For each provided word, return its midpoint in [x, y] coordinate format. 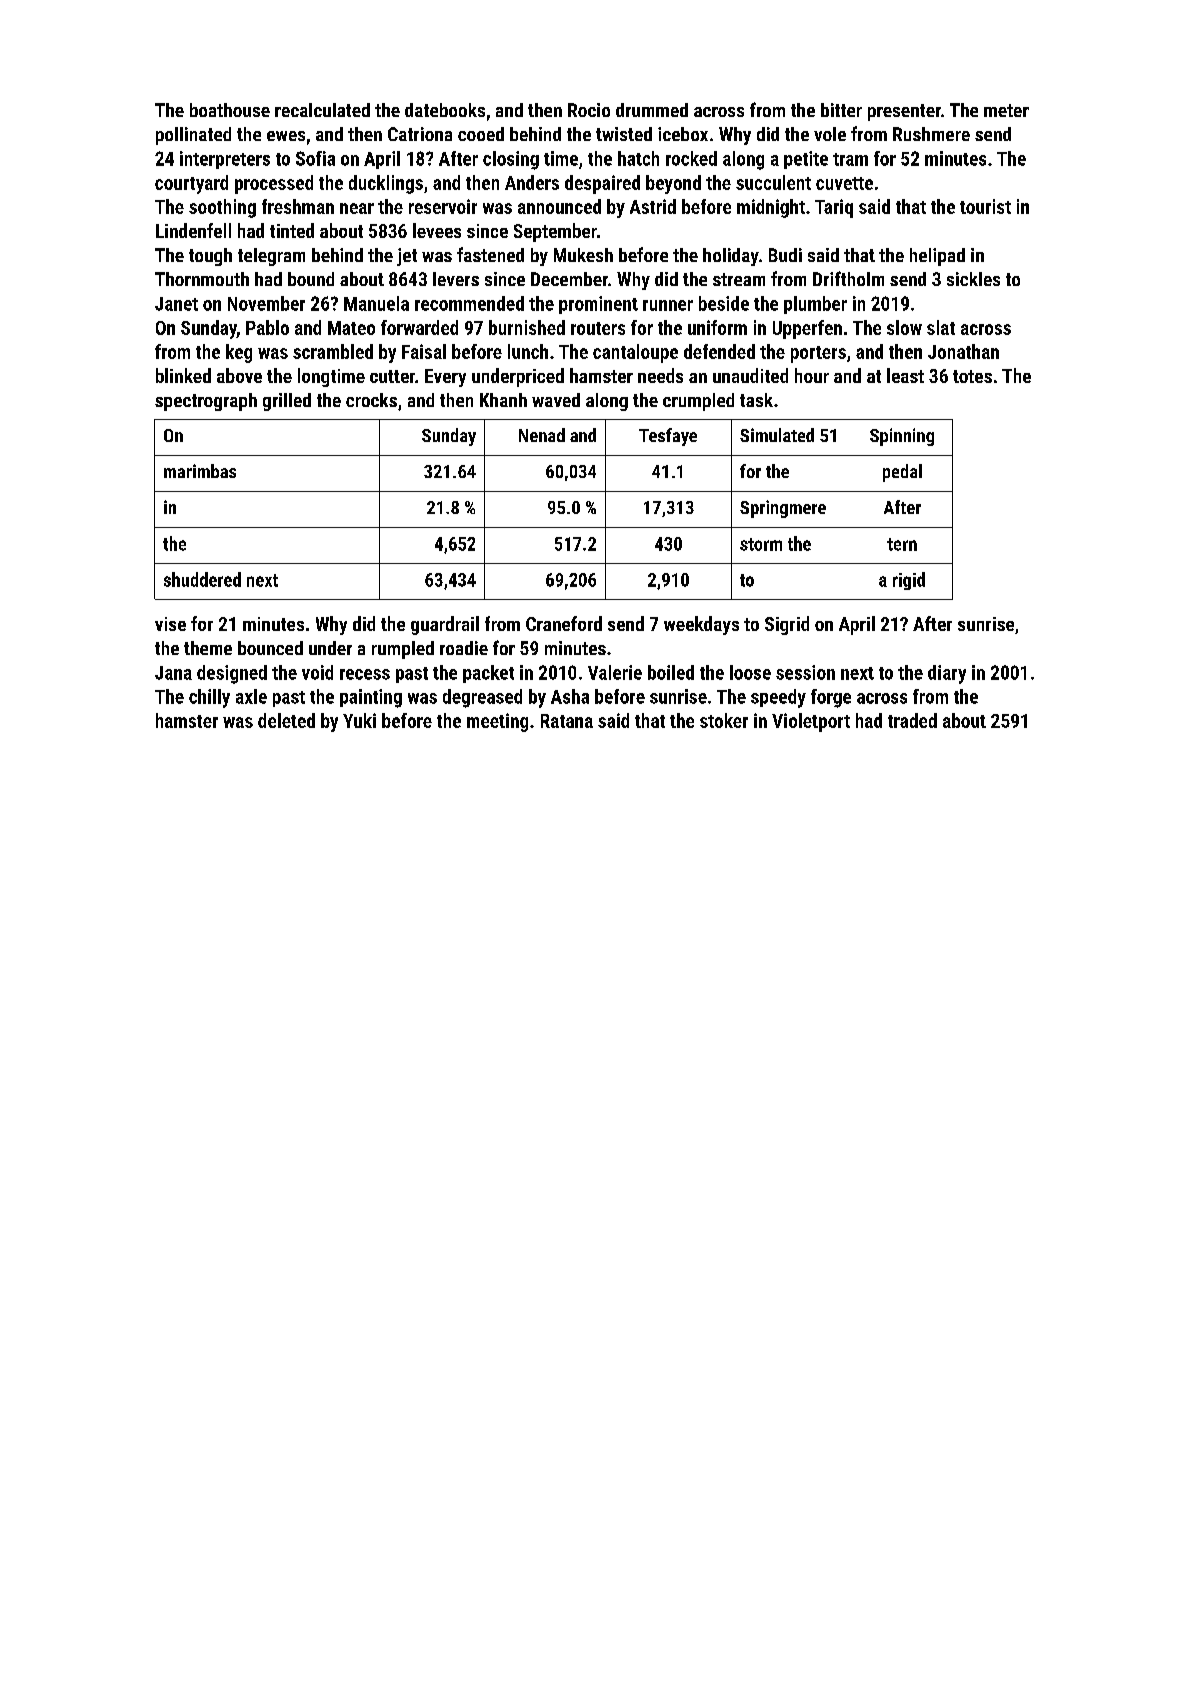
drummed [652, 110]
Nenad [542, 435]
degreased [482, 698]
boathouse [230, 110]
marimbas [200, 471]
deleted [286, 720]
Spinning [902, 437]
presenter [904, 112]
